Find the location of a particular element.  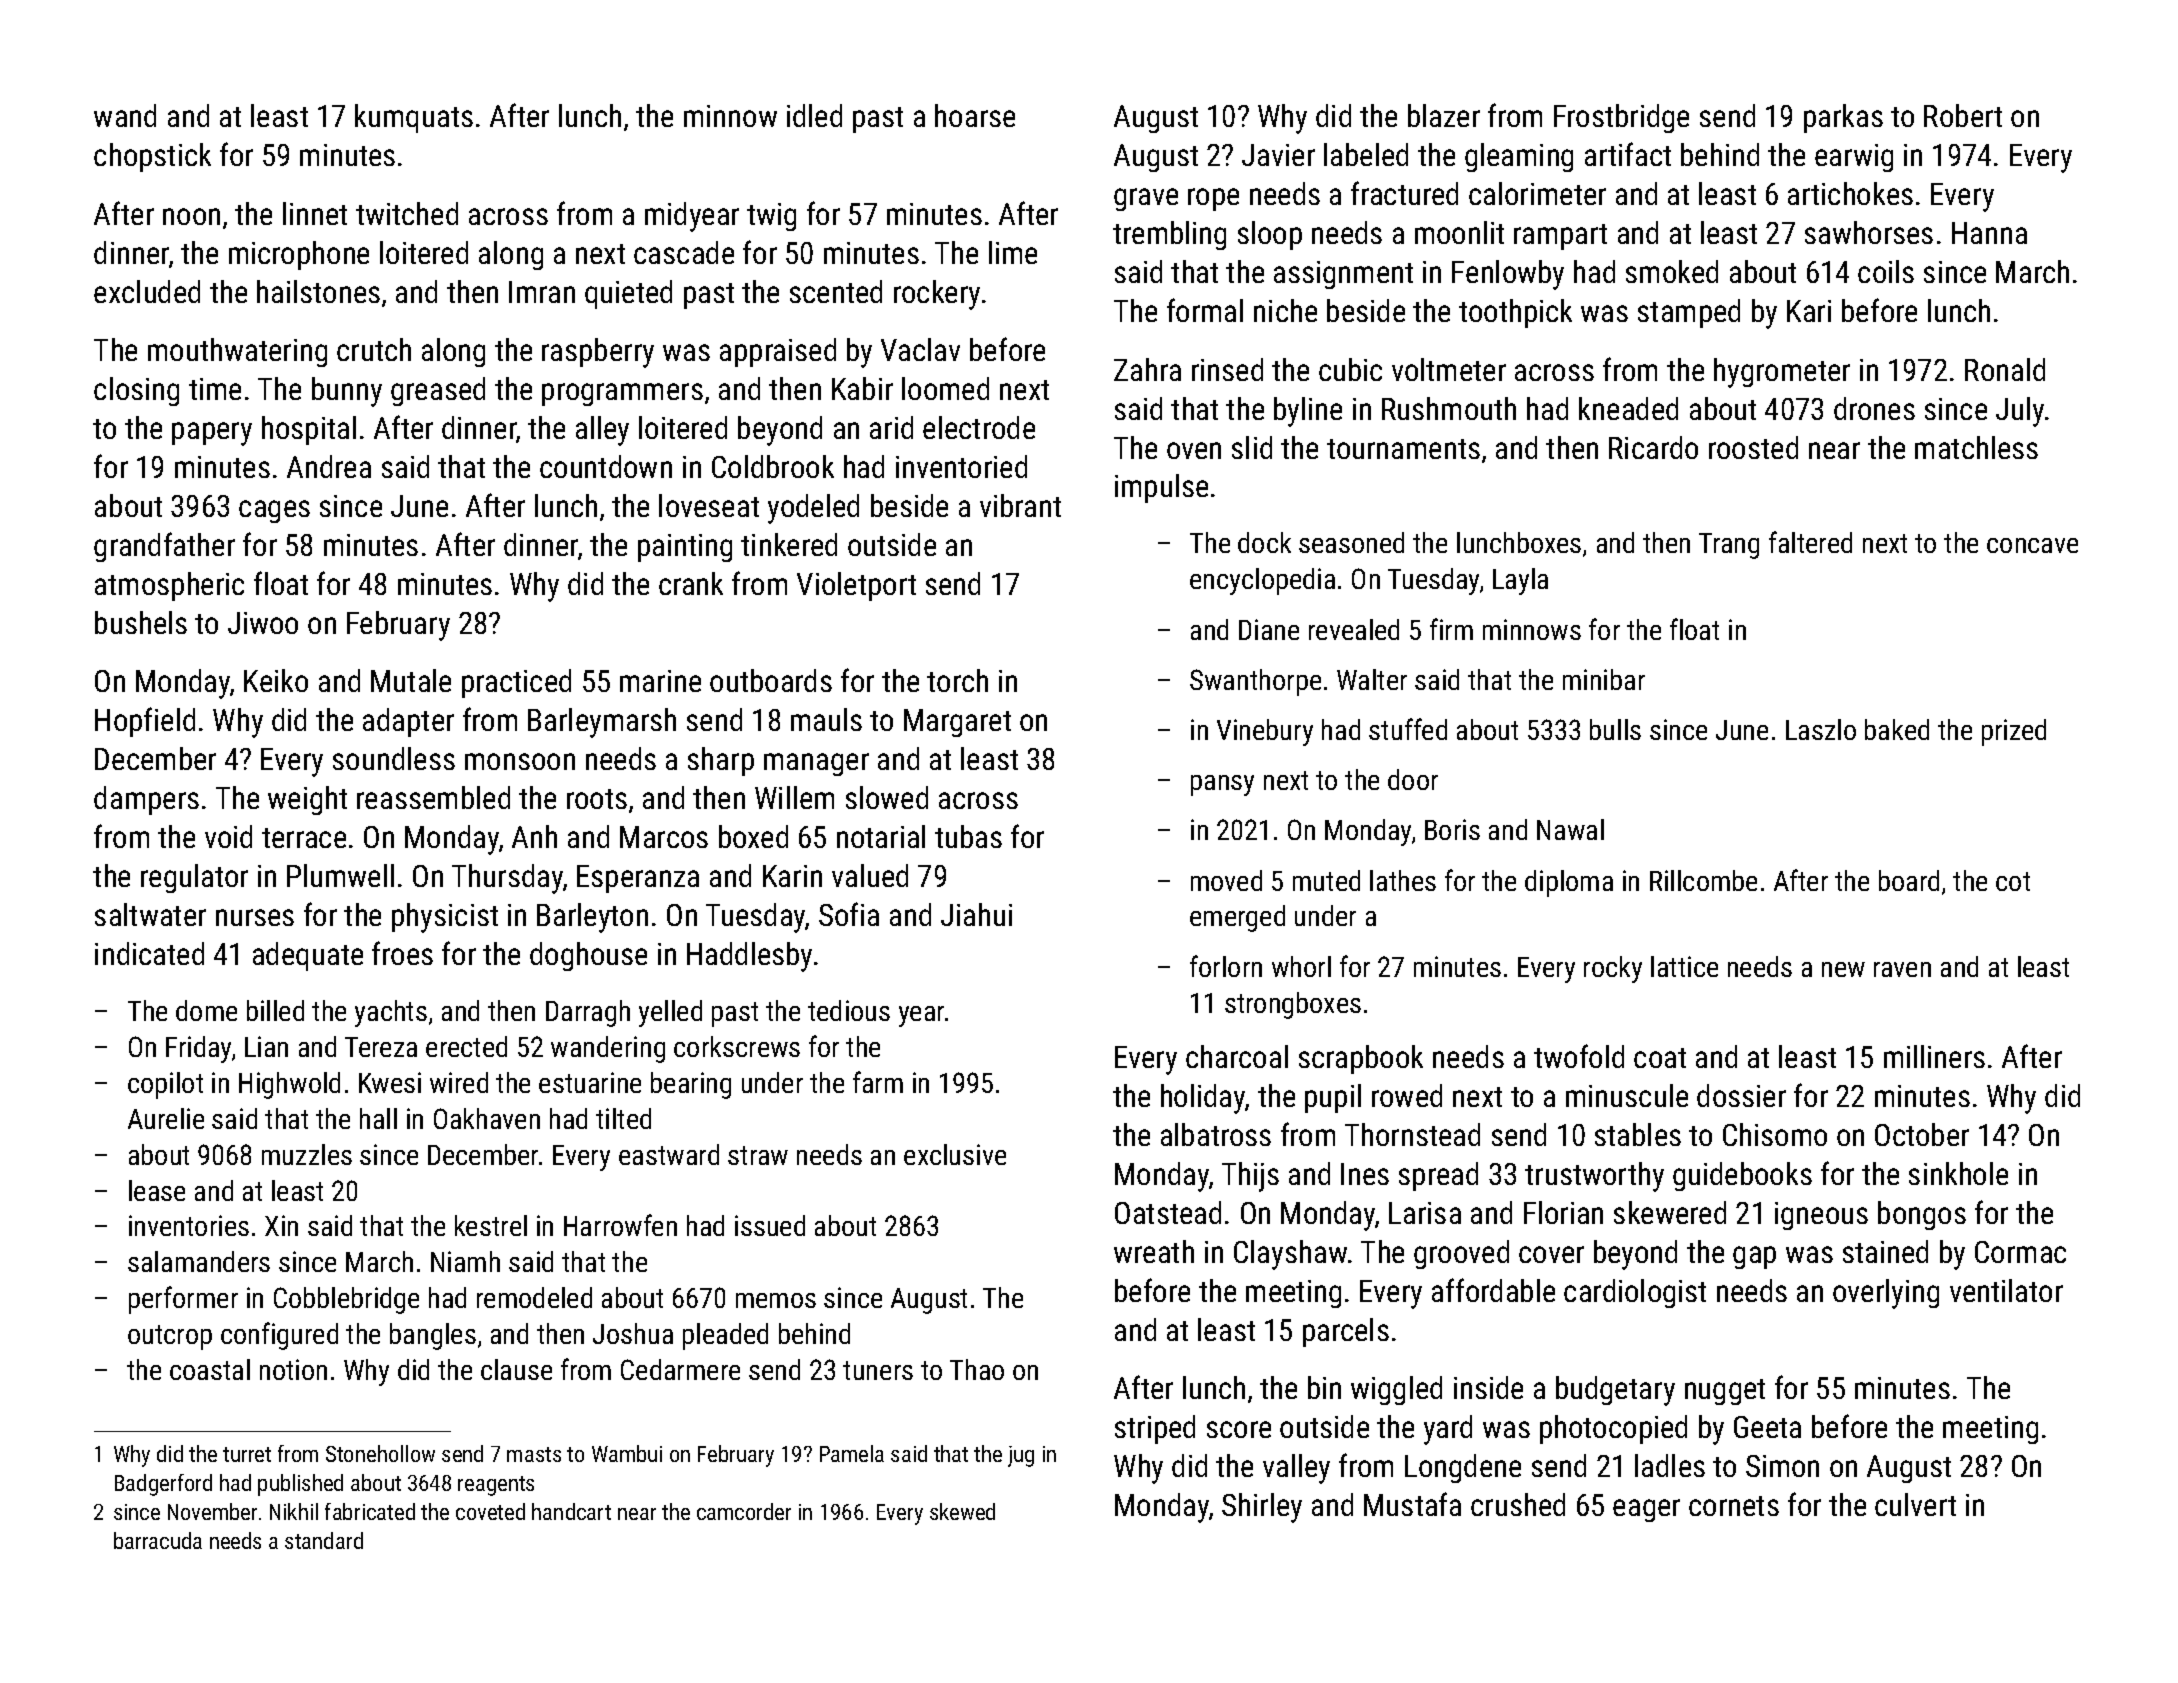

roosted is located at coordinates (1753, 447).
